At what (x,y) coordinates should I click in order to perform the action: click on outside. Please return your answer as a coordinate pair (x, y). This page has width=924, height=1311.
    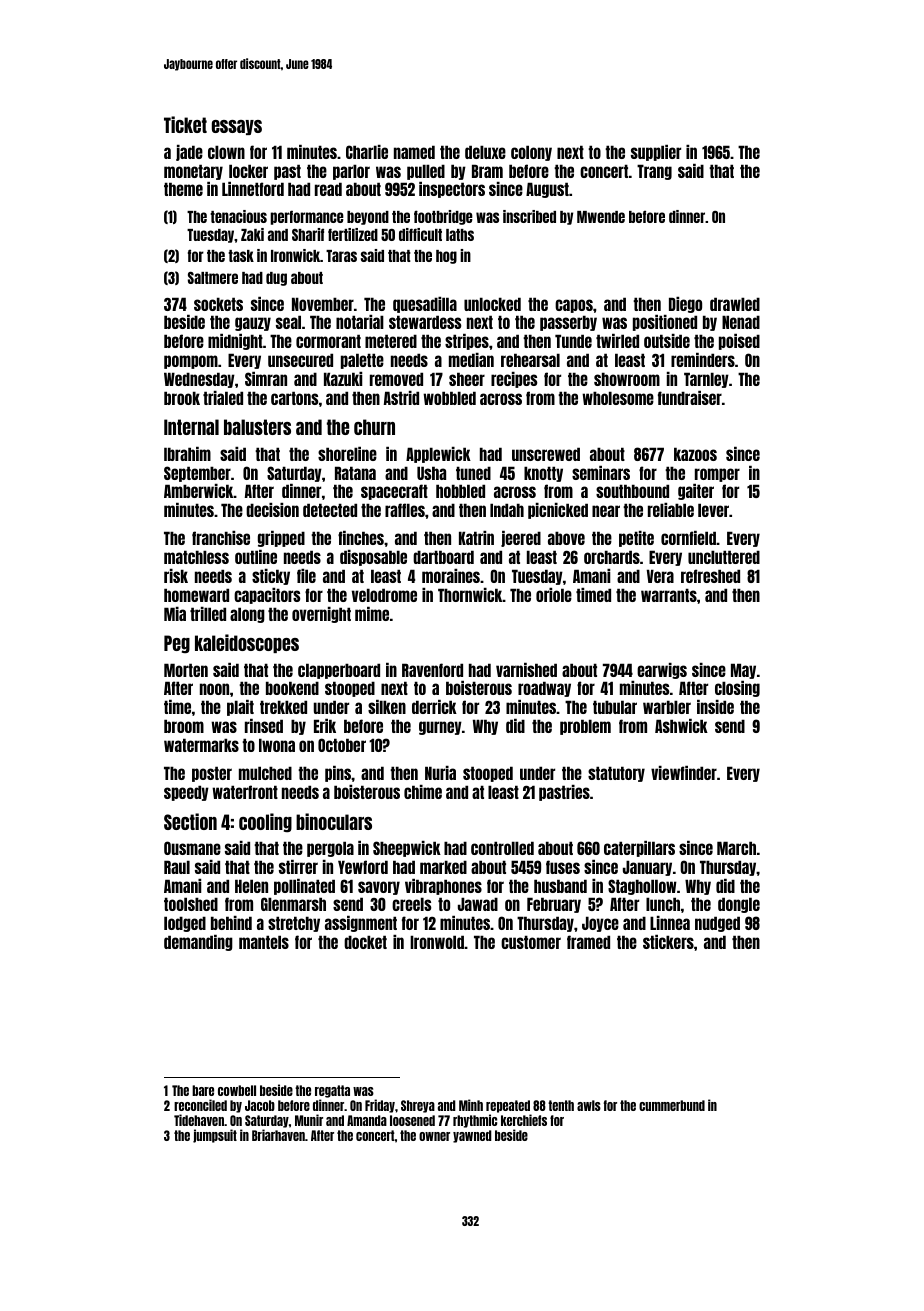
    Looking at the image, I should click on (667, 341).
